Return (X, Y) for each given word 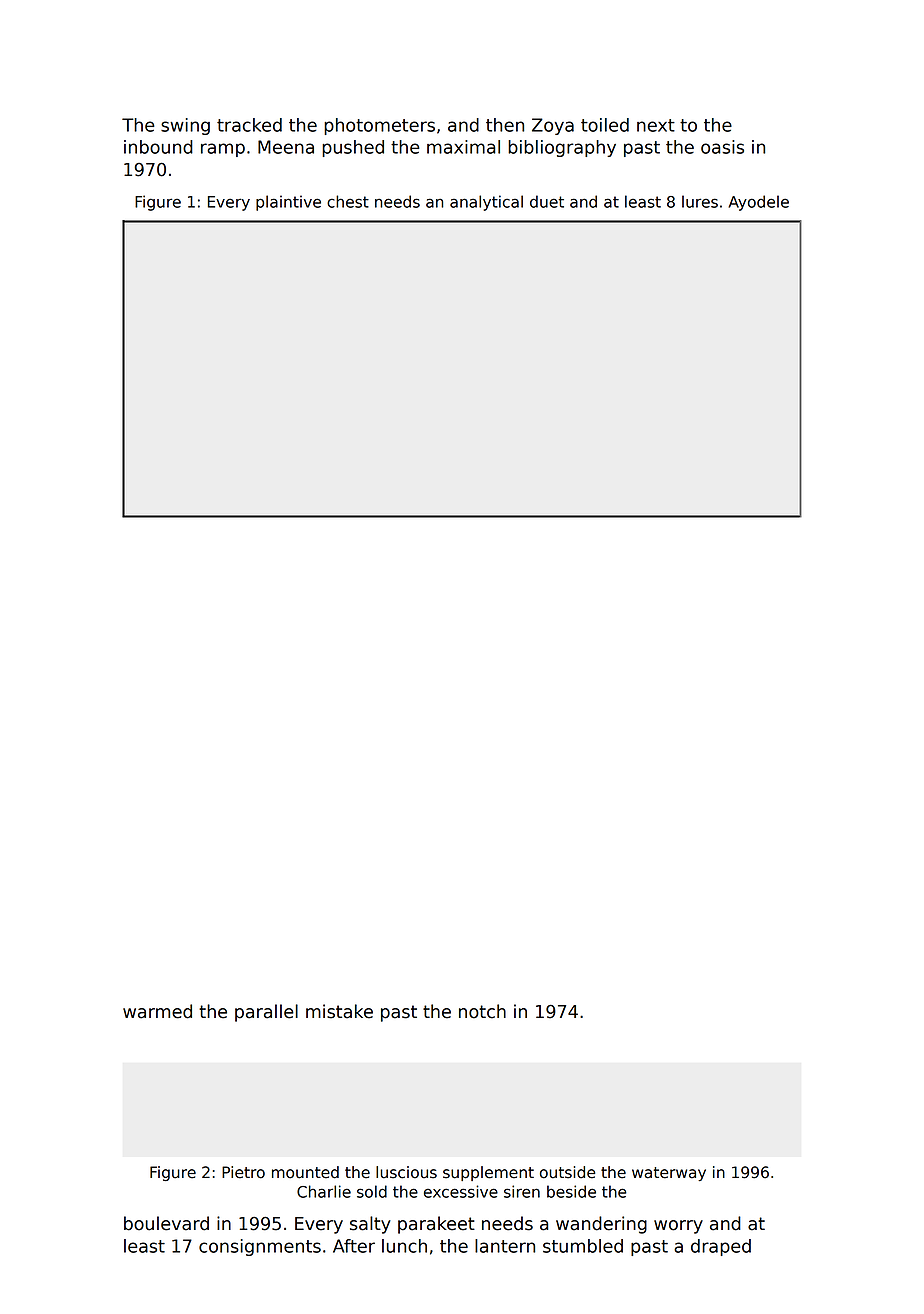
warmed (157, 1011)
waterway (669, 1174)
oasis (722, 147)
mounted (305, 1172)
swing (185, 126)
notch (482, 1011)
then (505, 125)
